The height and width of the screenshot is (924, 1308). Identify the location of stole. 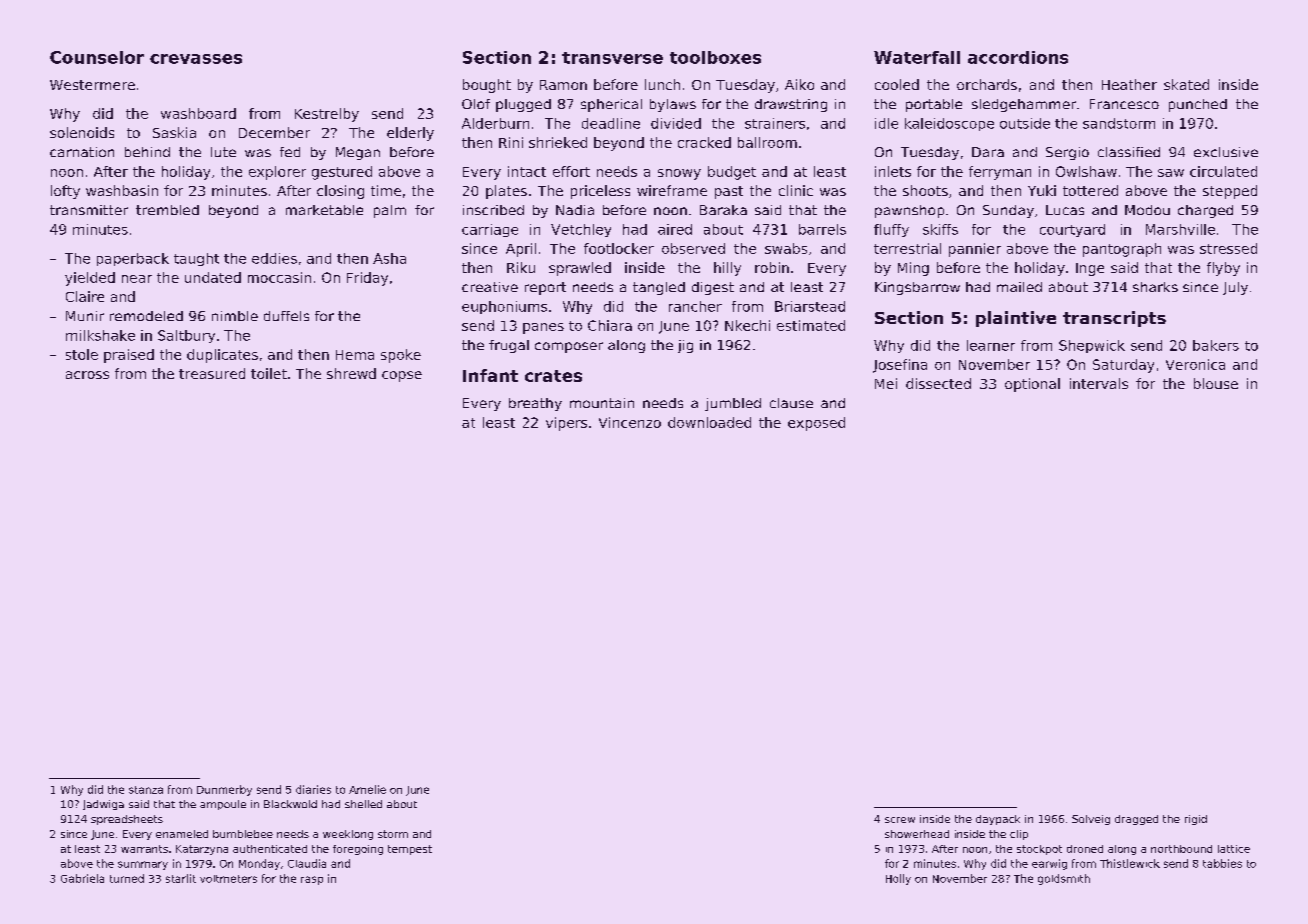
(82, 354).
